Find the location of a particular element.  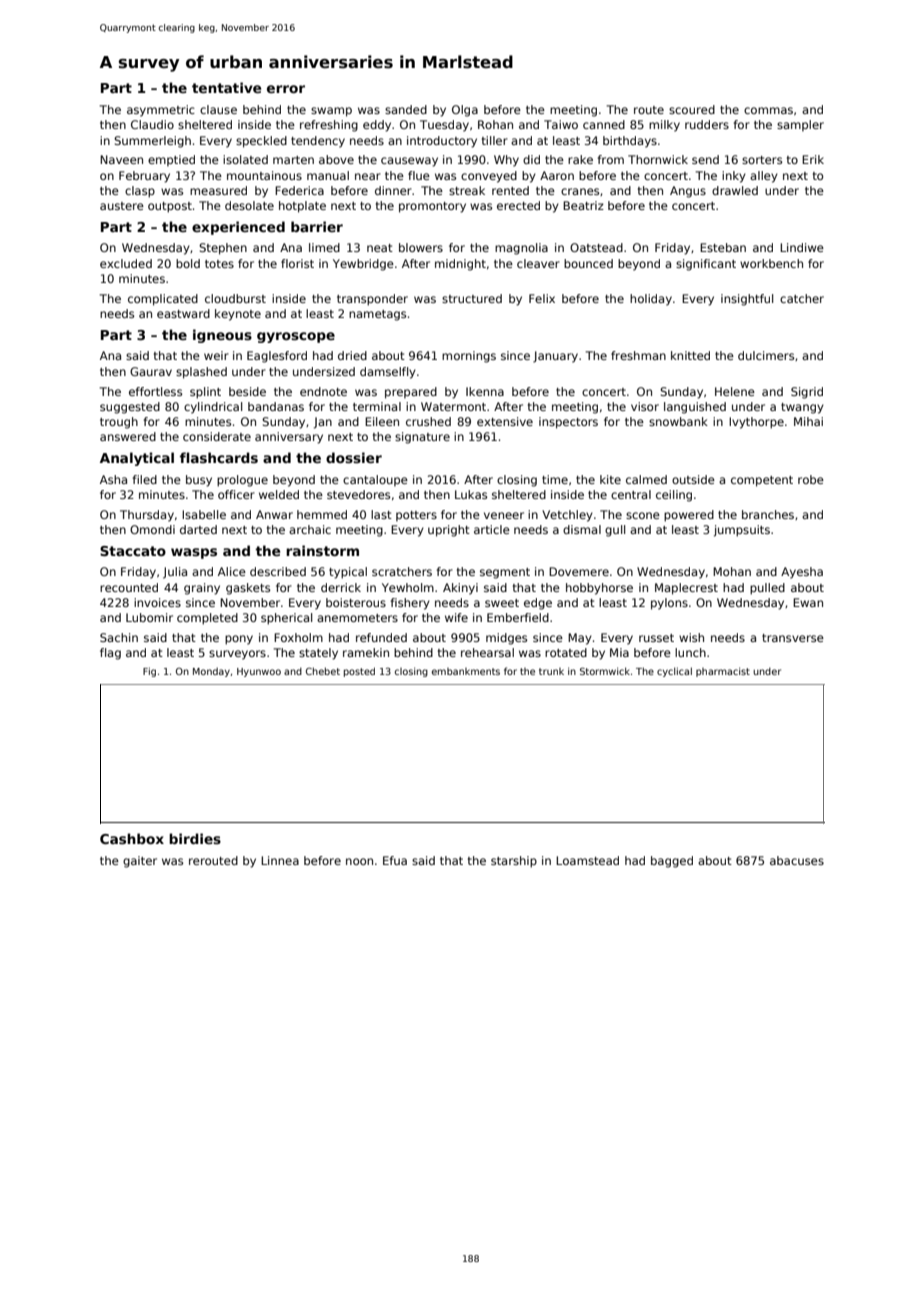

holiday is located at coordinates (651, 300).
